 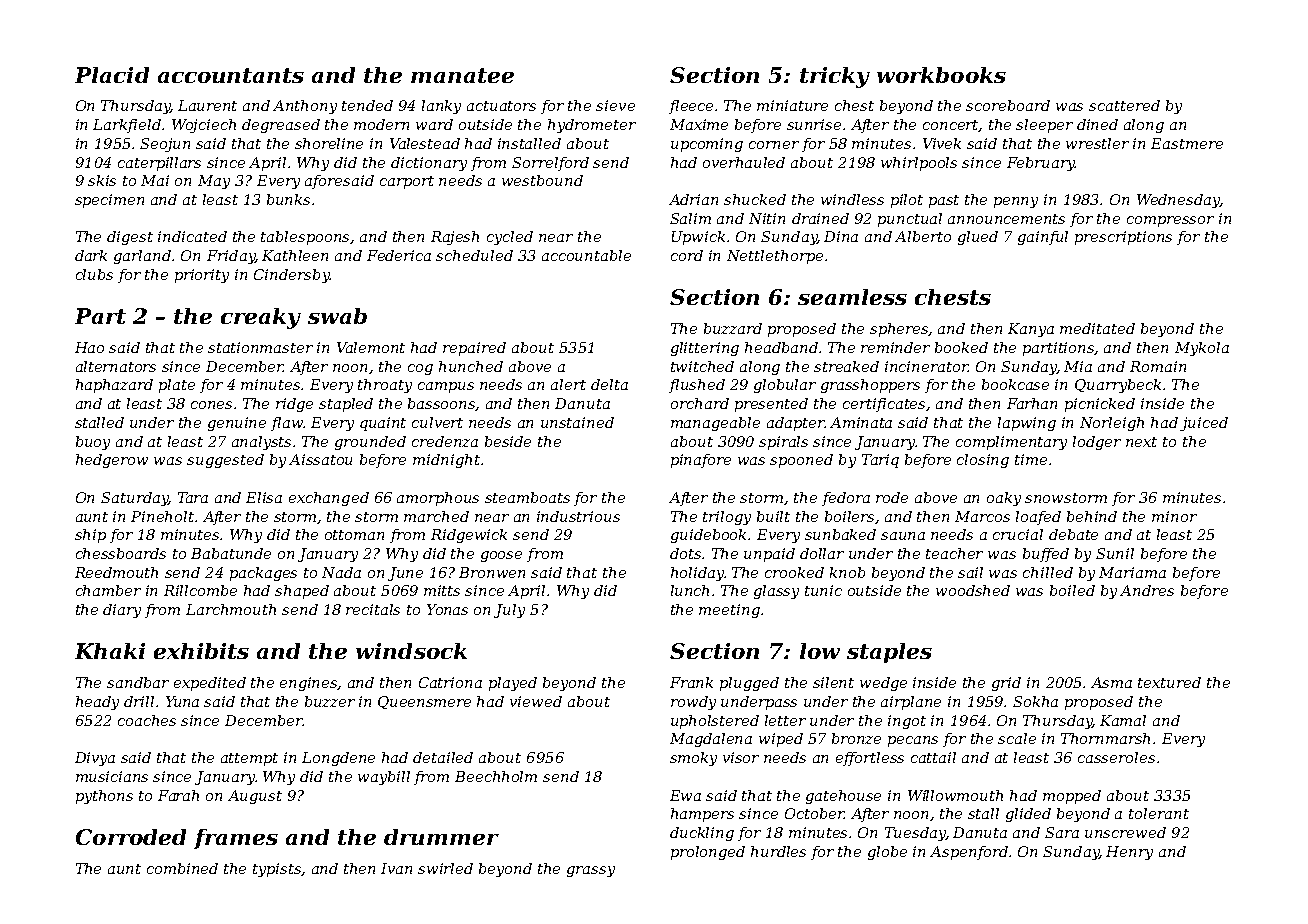 What do you see at coordinates (609, 384) in the image?
I see `delta` at bounding box center [609, 384].
